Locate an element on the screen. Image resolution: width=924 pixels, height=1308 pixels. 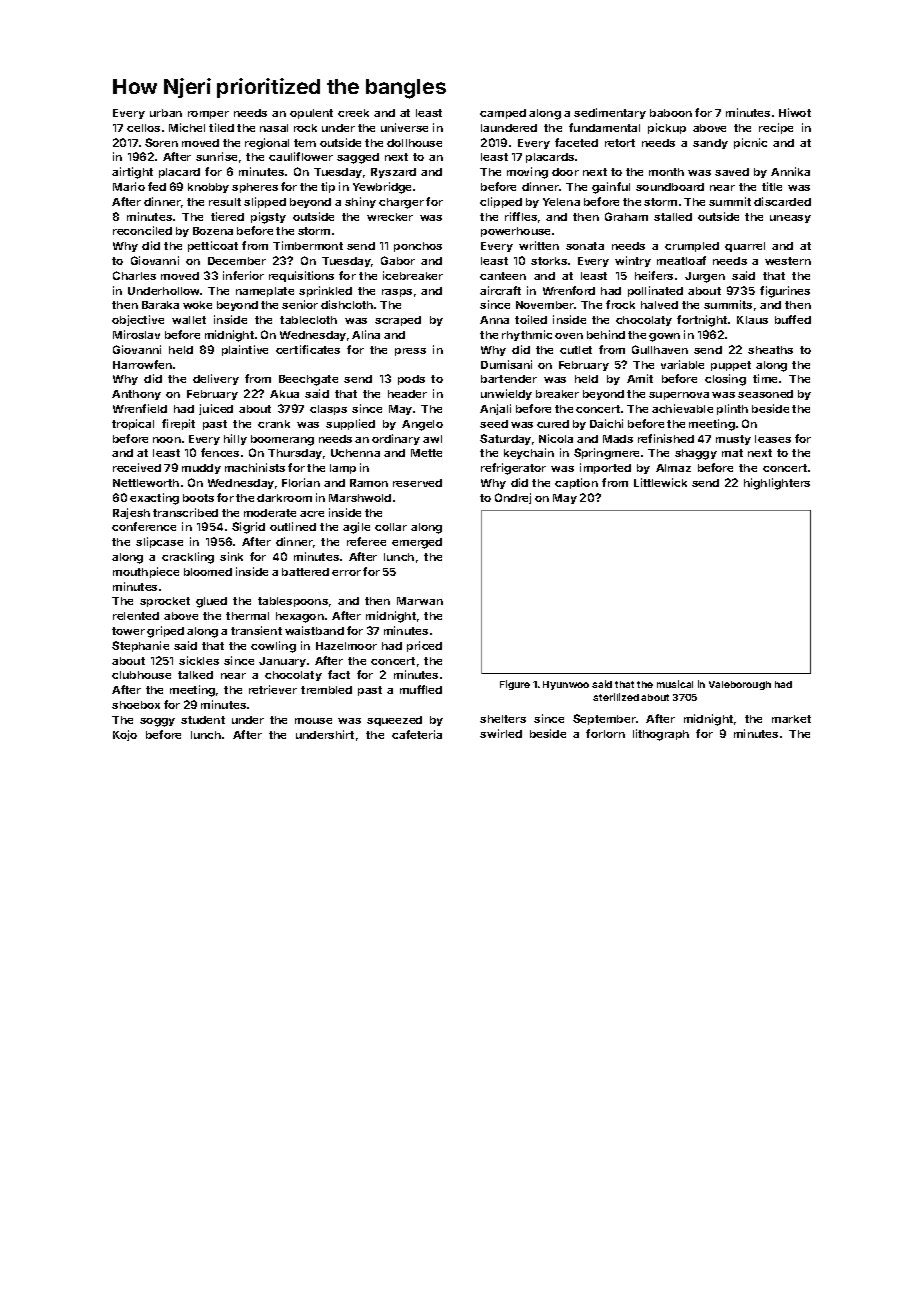
Wrenfield is located at coordinates (140, 408).
